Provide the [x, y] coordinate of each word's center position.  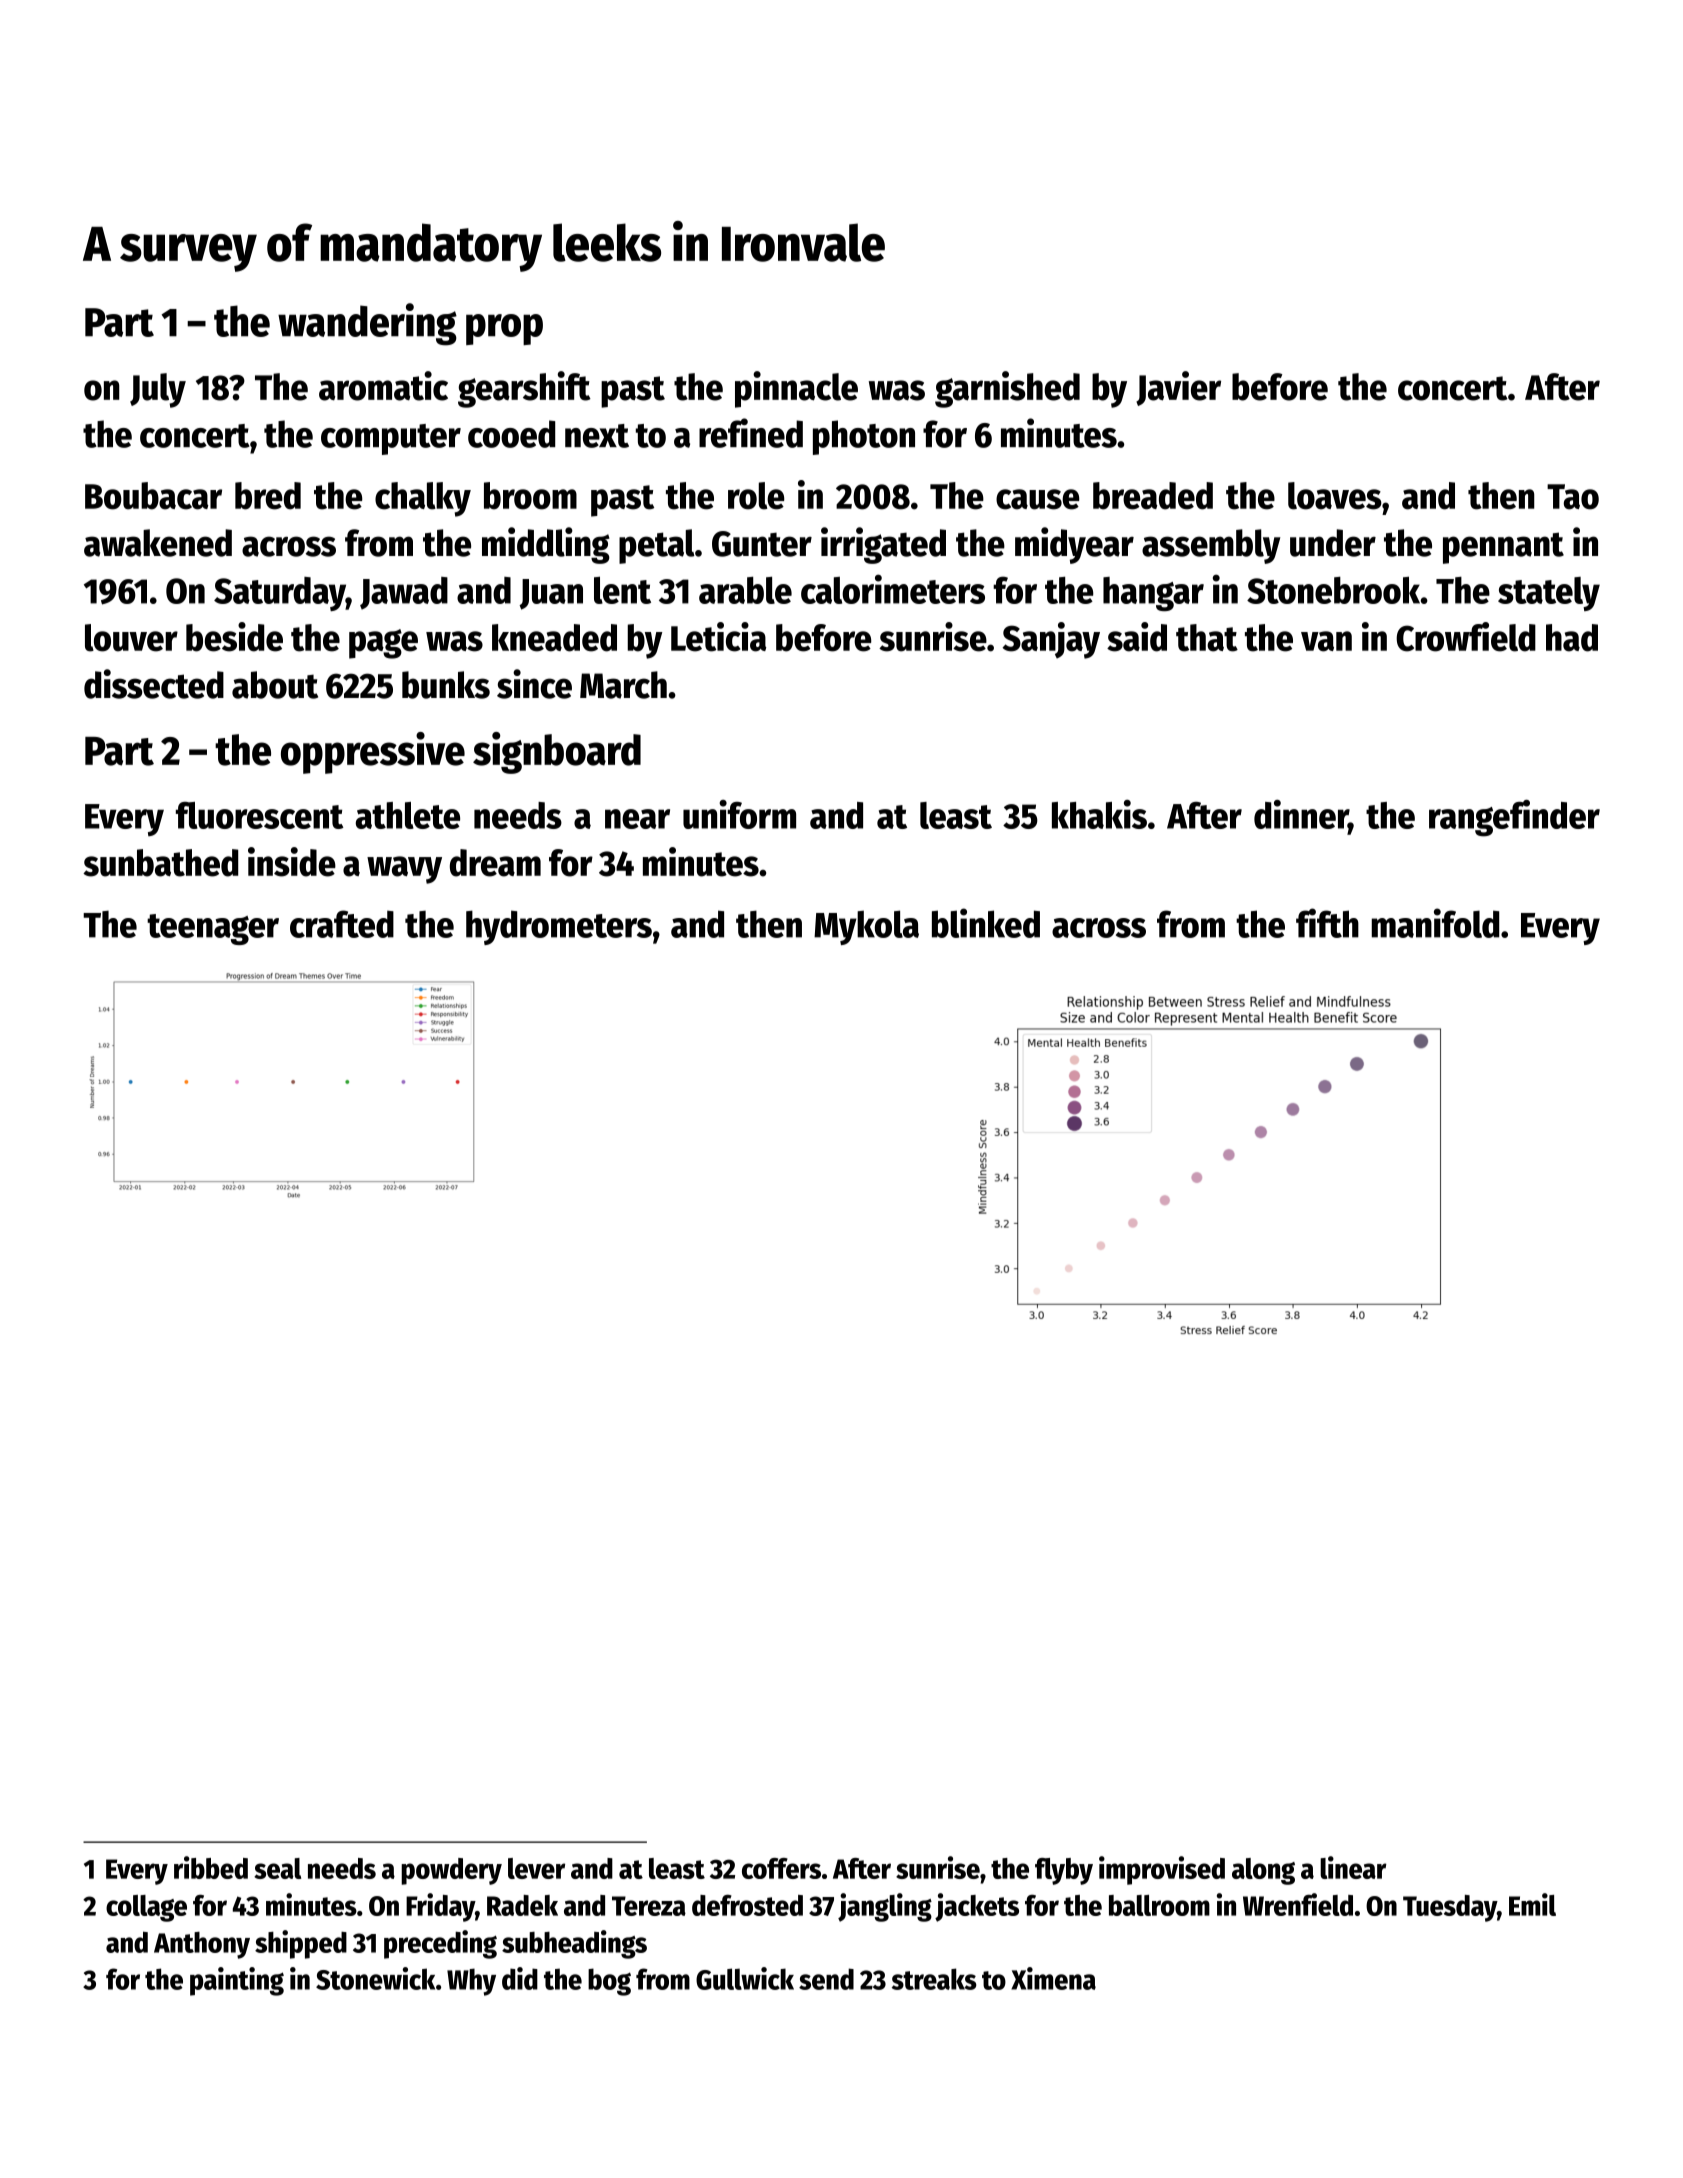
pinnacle [796, 389]
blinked [986, 923]
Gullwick [745, 1978]
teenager [213, 929]
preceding [440, 1944]
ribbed [211, 1867]
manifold [1435, 923]
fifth [1327, 923]
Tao [1573, 497]
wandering [367, 324]
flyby [1064, 1871]
